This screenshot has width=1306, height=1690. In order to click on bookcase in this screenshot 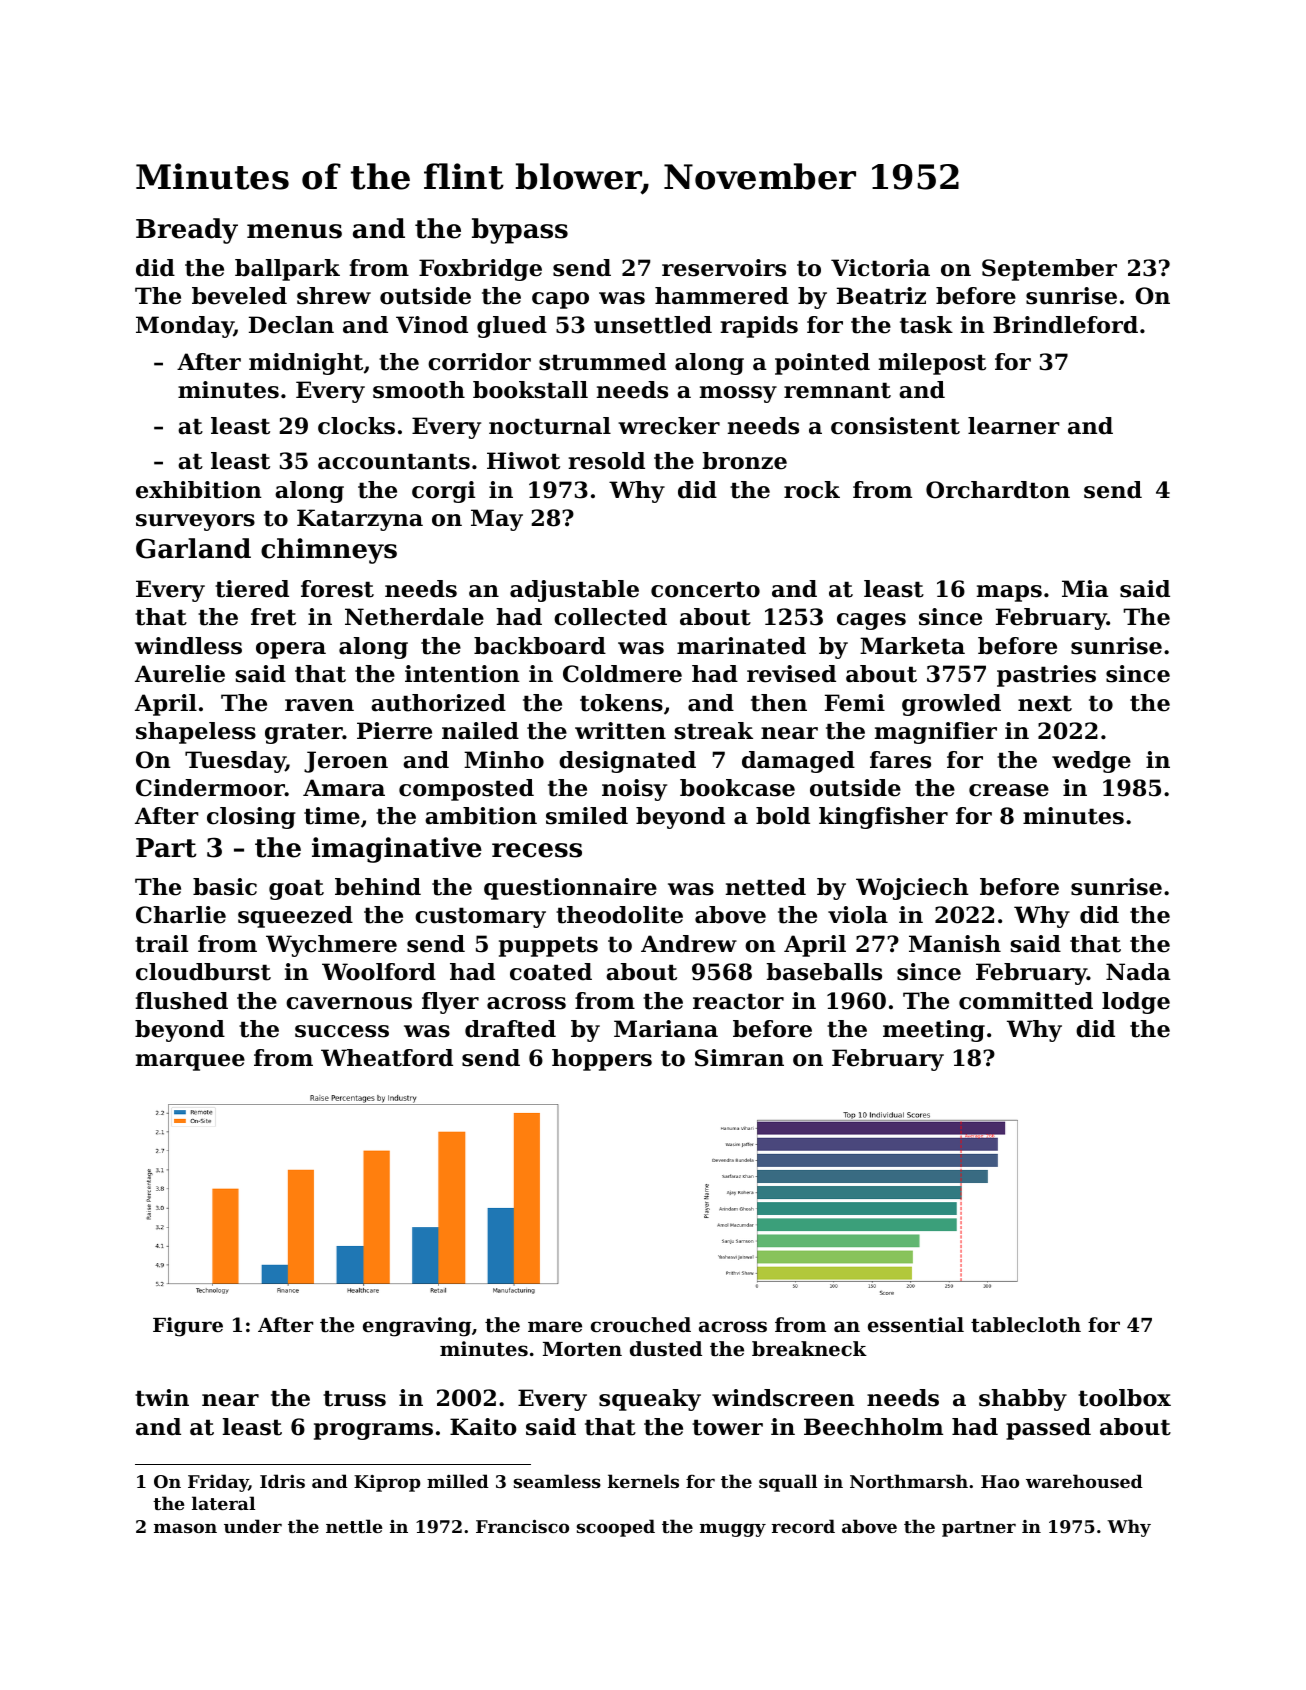, I will do `click(737, 788)`.
